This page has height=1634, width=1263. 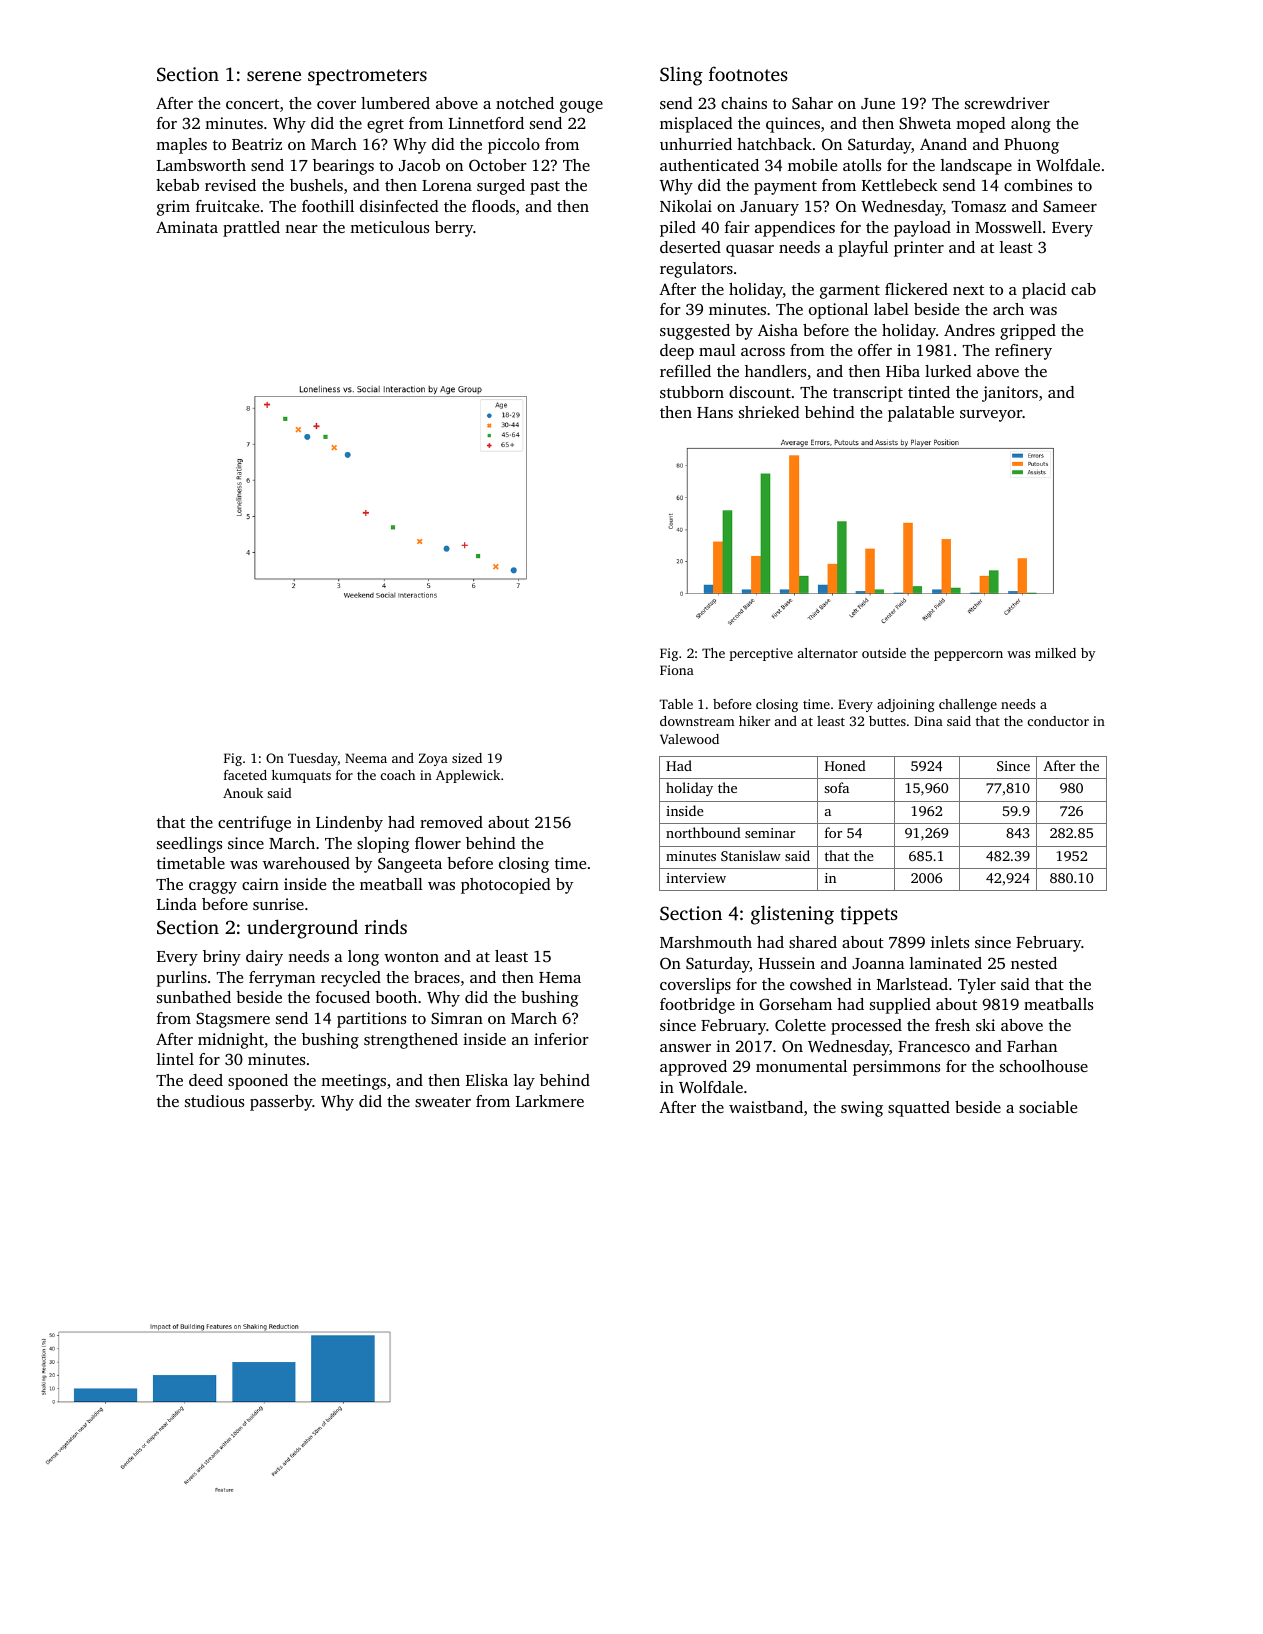 I want to click on interview, so click(x=696, y=878).
